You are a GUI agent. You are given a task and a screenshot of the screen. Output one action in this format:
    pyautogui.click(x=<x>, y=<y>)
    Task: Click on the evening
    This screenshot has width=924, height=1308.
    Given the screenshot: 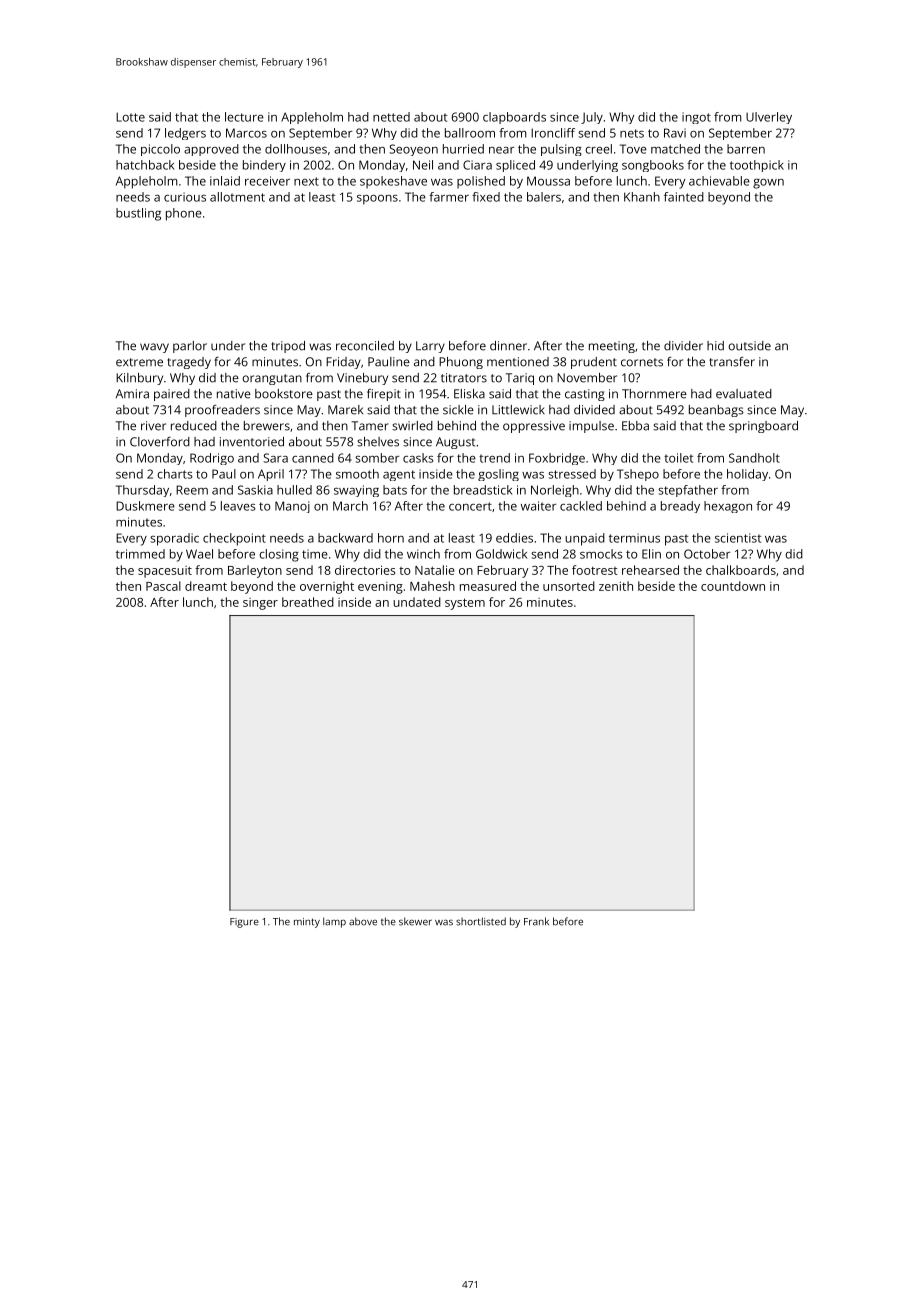 What is the action you would take?
    pyautogui.click(x=380, y=588)
